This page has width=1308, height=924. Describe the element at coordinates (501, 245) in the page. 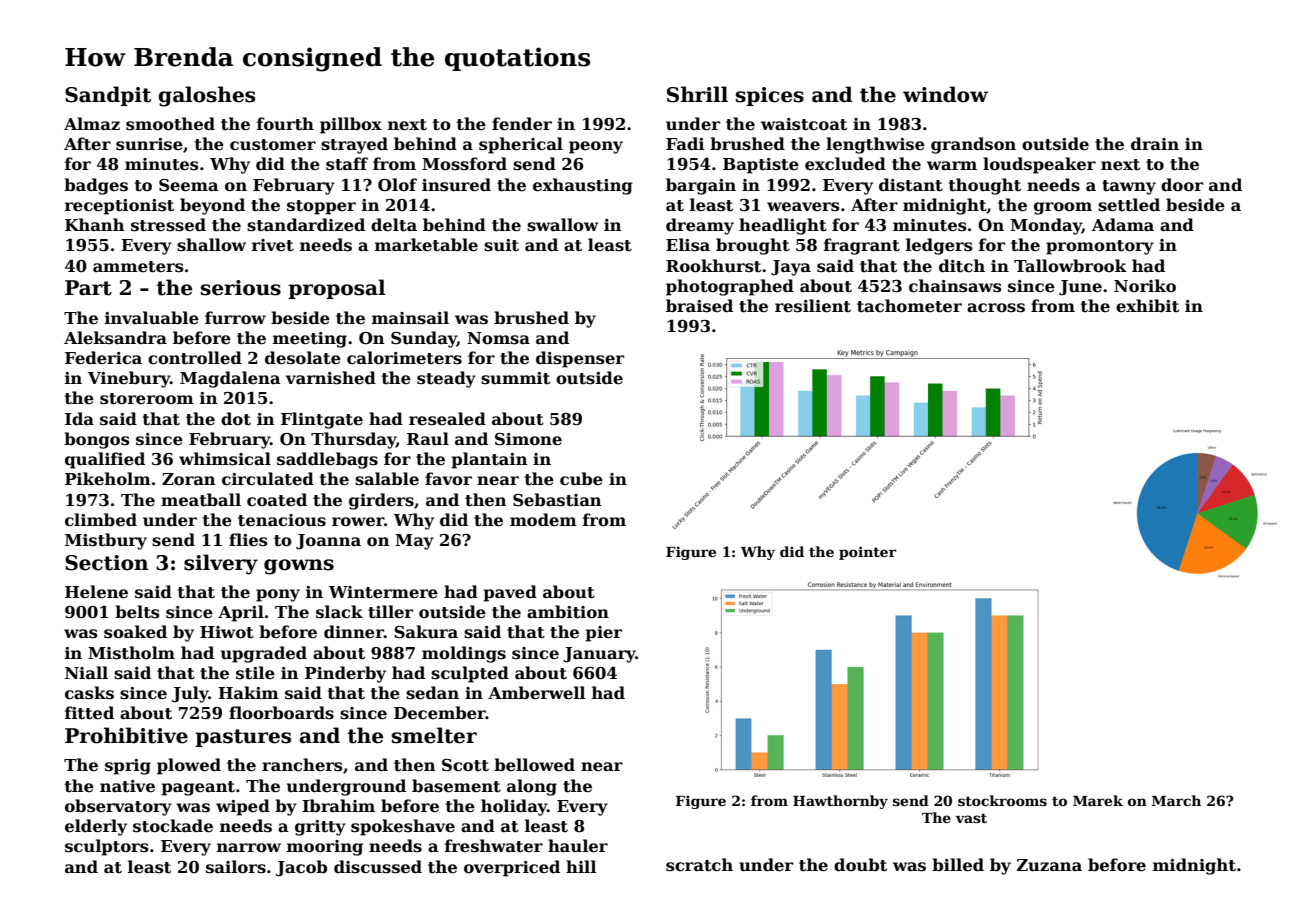

I see `suit` at that location.
